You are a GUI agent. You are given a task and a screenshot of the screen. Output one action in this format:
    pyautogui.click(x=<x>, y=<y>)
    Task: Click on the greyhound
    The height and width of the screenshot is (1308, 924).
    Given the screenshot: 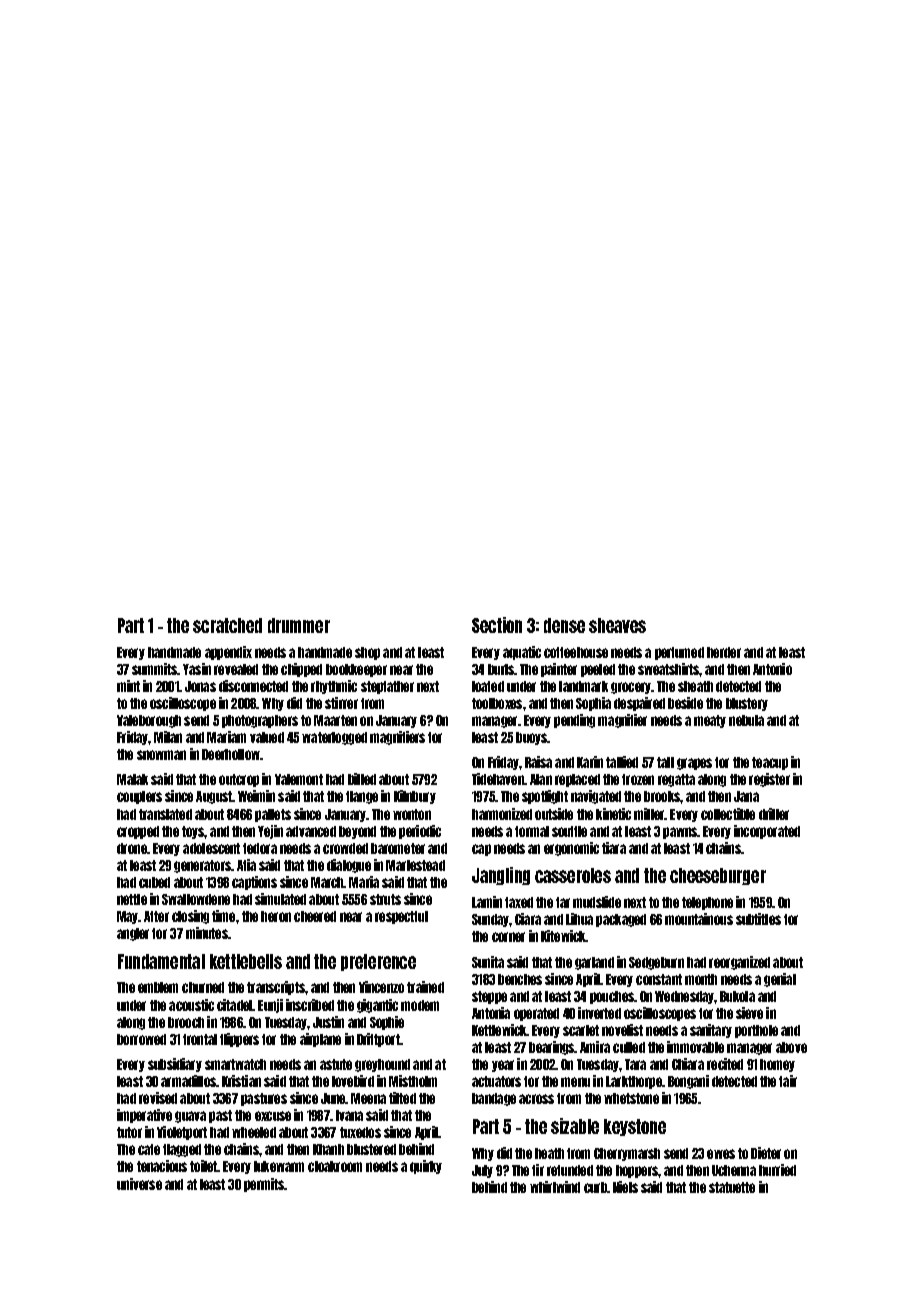 What is the action you would take?
    pyautogui.click(x=382, y=1065)
